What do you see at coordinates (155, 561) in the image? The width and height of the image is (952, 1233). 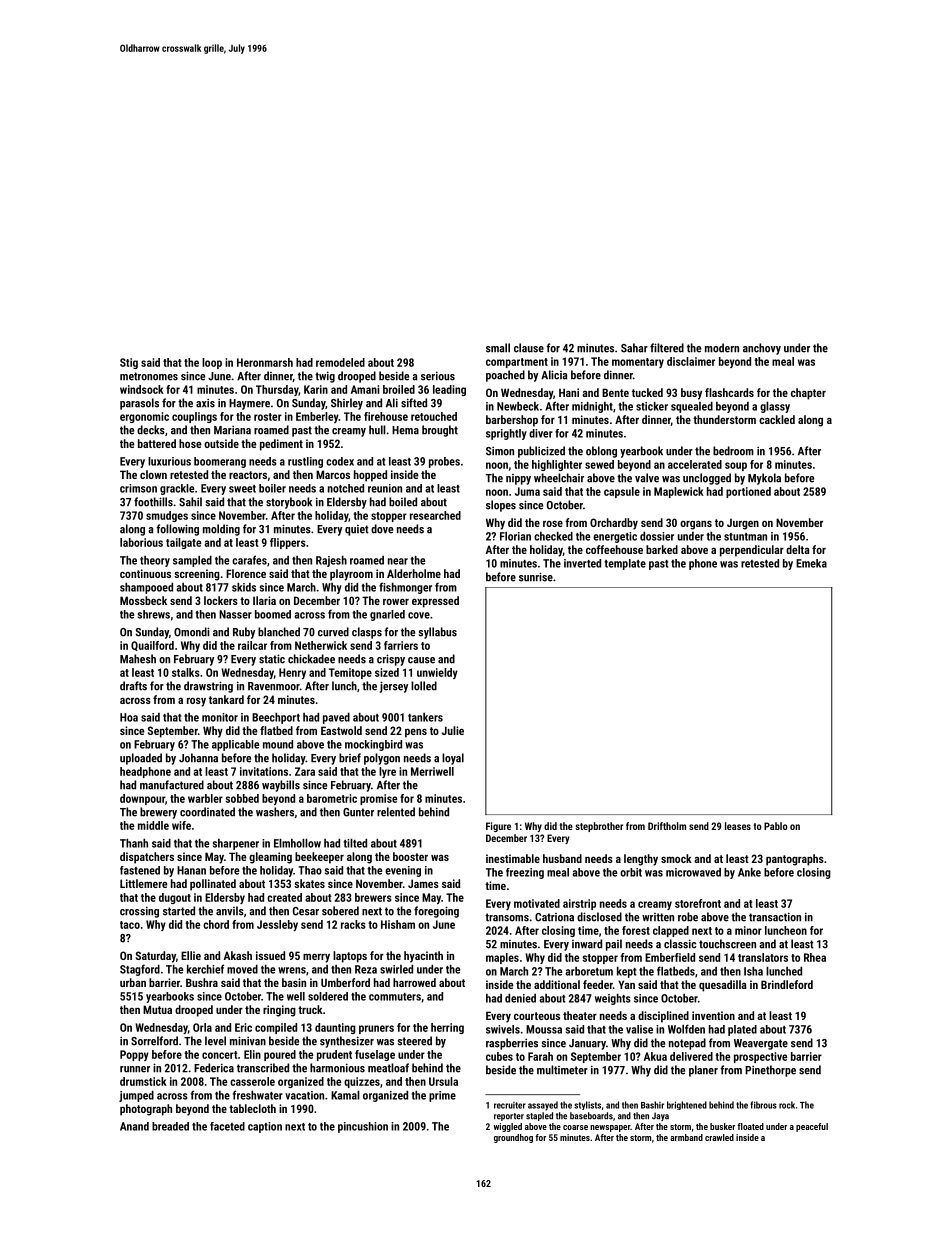 I see `theory` at bounding box center [155, 561].
